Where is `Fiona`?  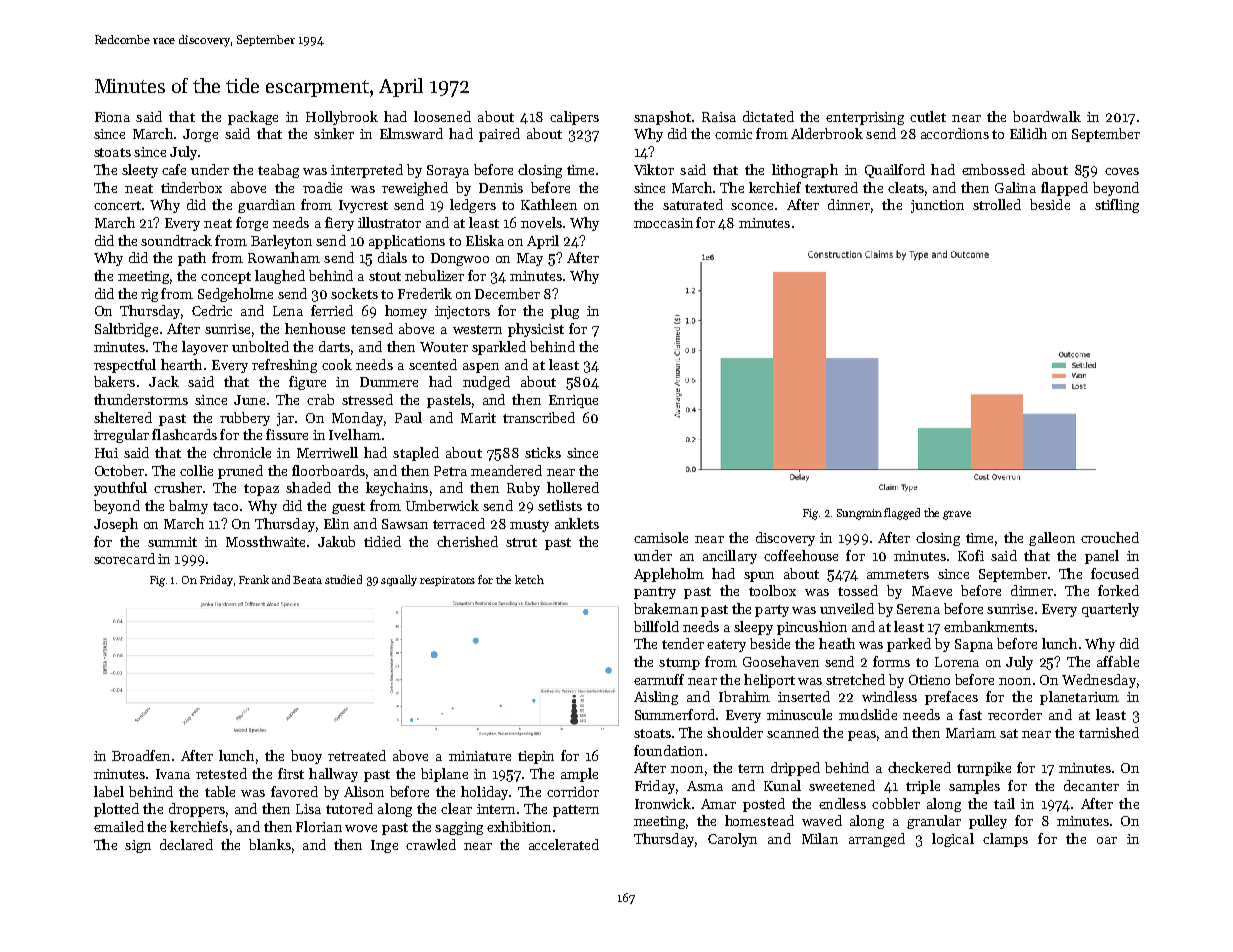 Fiona is located at coordinates (112, 117).
